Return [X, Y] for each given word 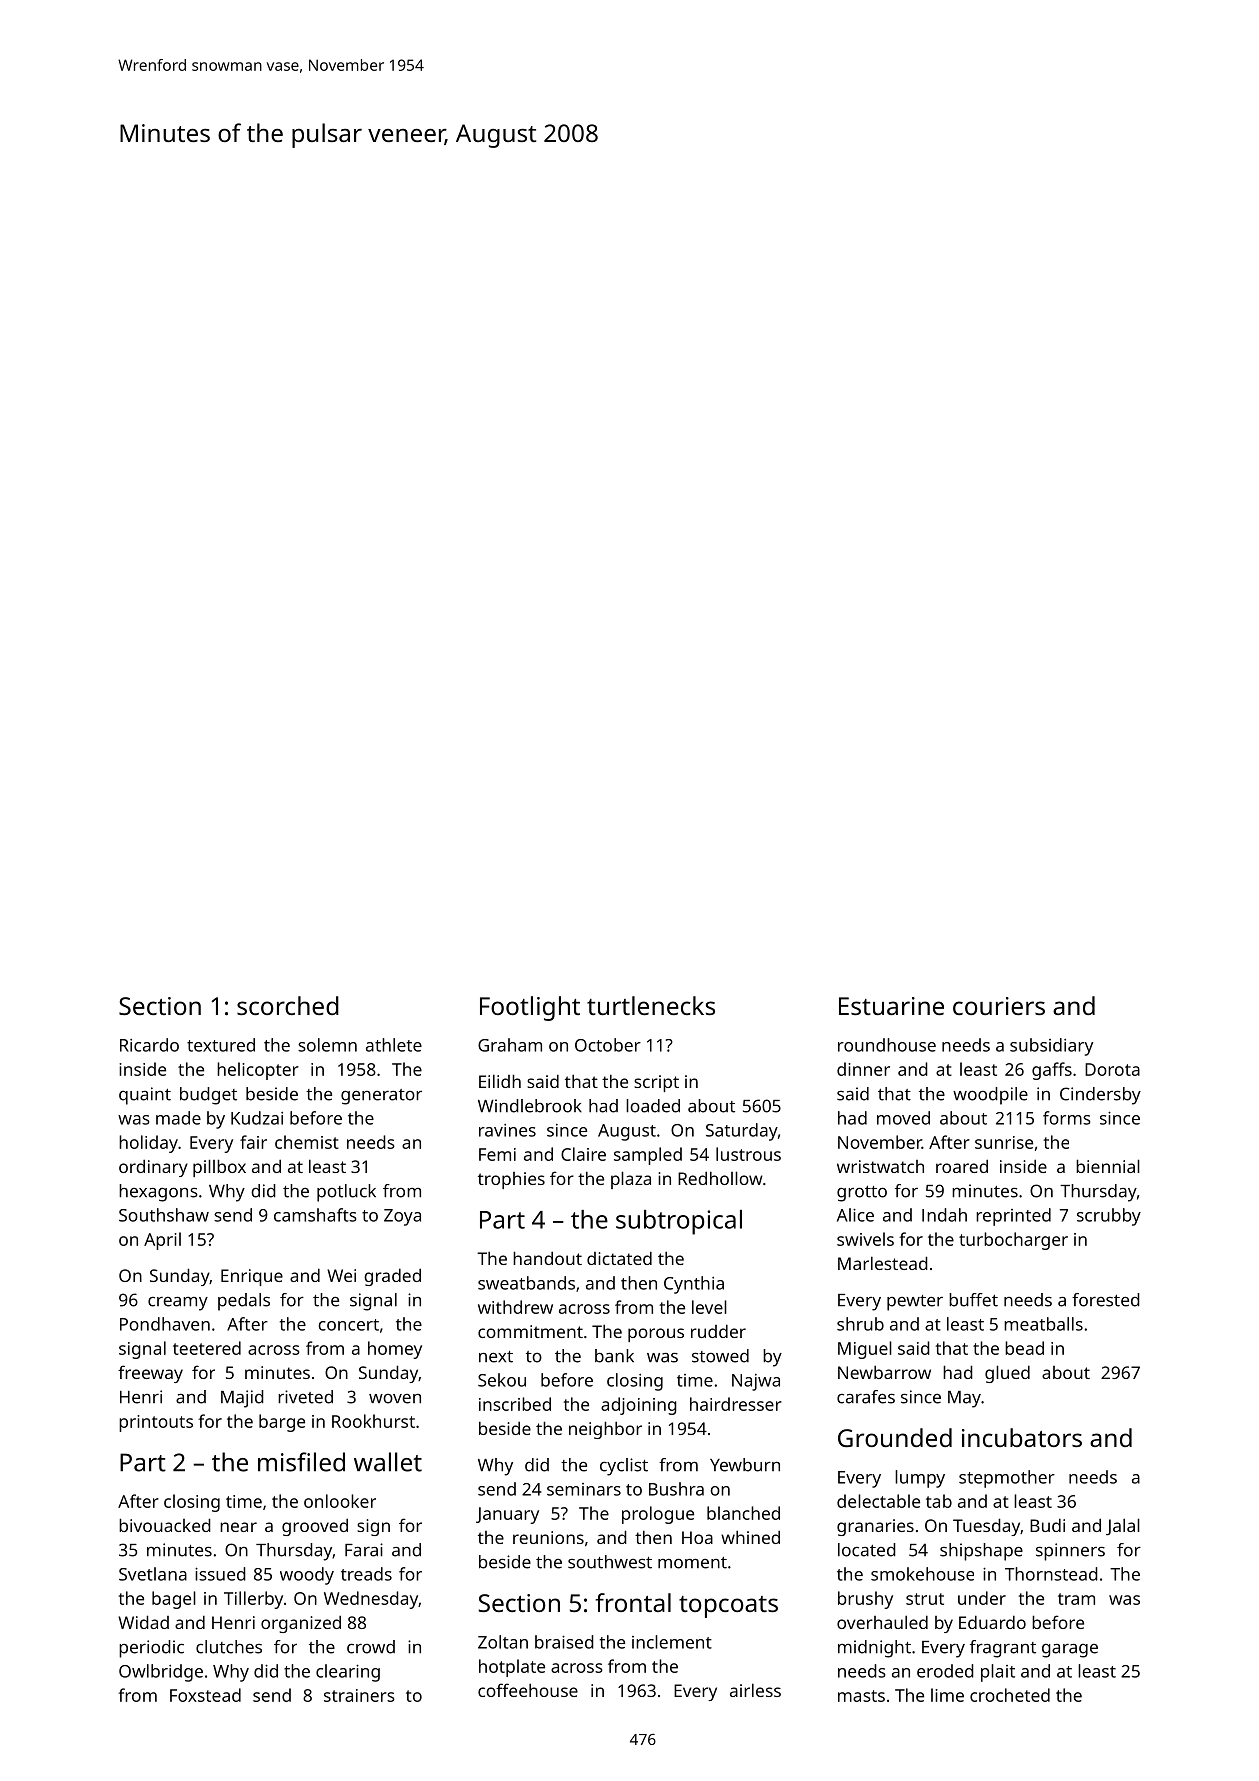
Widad [143, 1622]
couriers [999, 1006]
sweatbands [526, 1283]
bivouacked [165, 1525]
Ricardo [149, 1045]
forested [1106, 1300]
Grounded [895, 1437]
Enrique [252, 1277]
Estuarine [891, 1006]
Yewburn [745, 1465]
